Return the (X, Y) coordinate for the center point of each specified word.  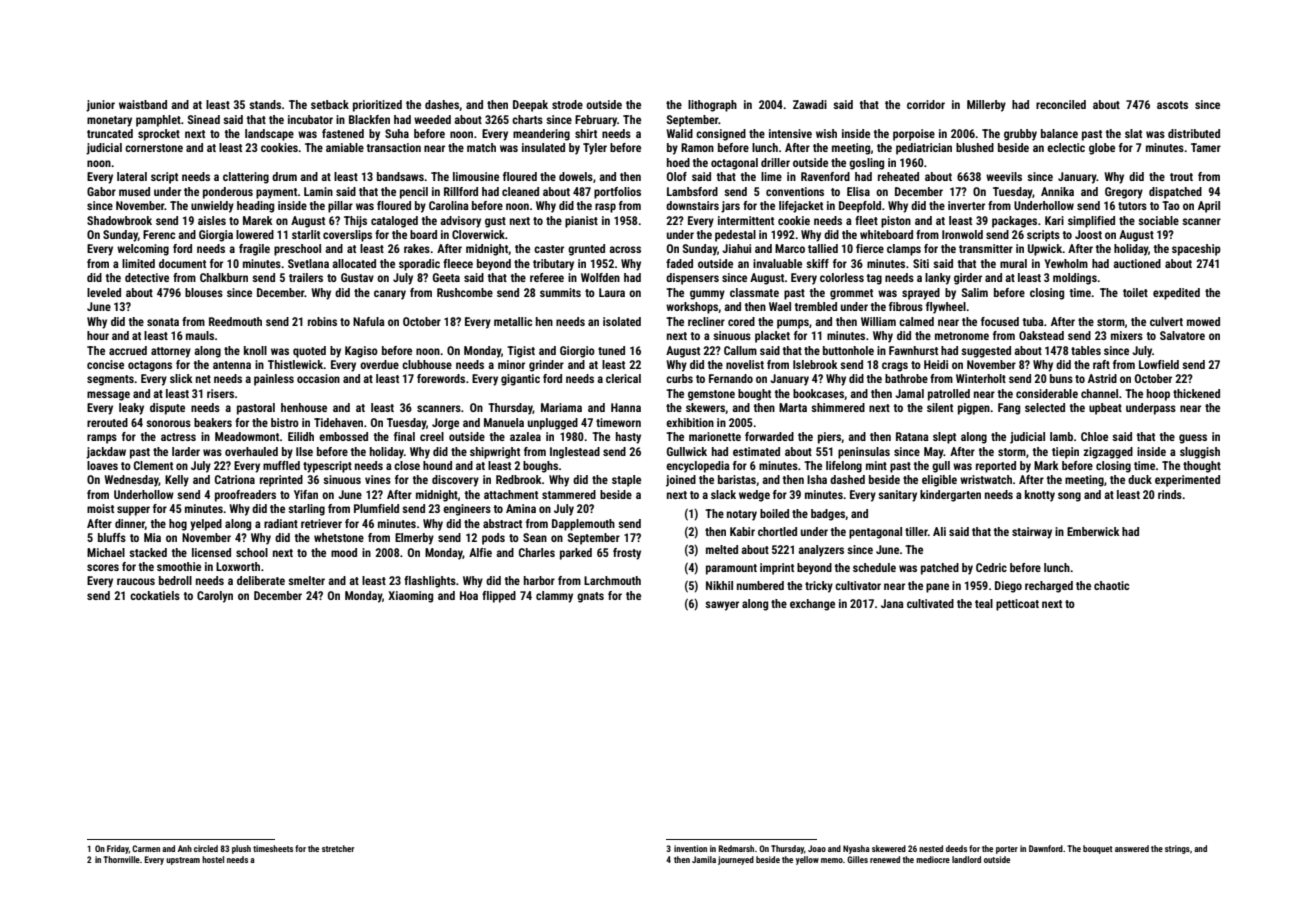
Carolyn (215, 597)
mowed (1203, 321)
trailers (306, 277)
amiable (345, 147)
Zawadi (810, 104)
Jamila (704, 859)
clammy (554, 597)
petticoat (1017, 605)
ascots (1172, 105)
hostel (213, 859)
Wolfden (600, 277)
